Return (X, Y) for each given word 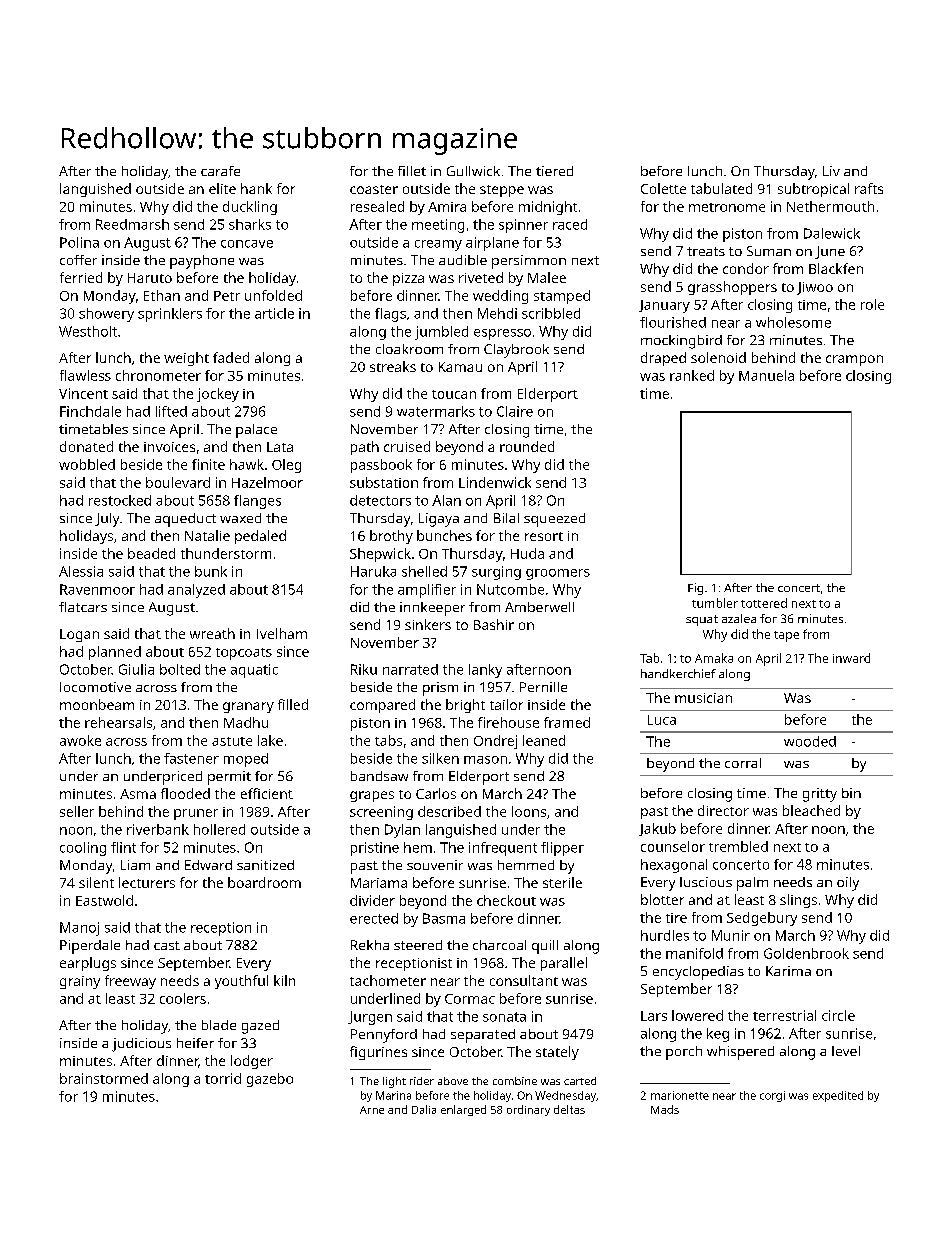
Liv (831, 171)
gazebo (270, 1080)
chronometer (158, 375)
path (365, 448)
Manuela (766, 375)
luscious (706, 882)
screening (381, 813)
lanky (485, 671)
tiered (554, 171)
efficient (267, 793)
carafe (220, 171)
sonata (504, 1017)
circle (838, 1015)
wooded (810, 741)
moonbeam (97, 704)
